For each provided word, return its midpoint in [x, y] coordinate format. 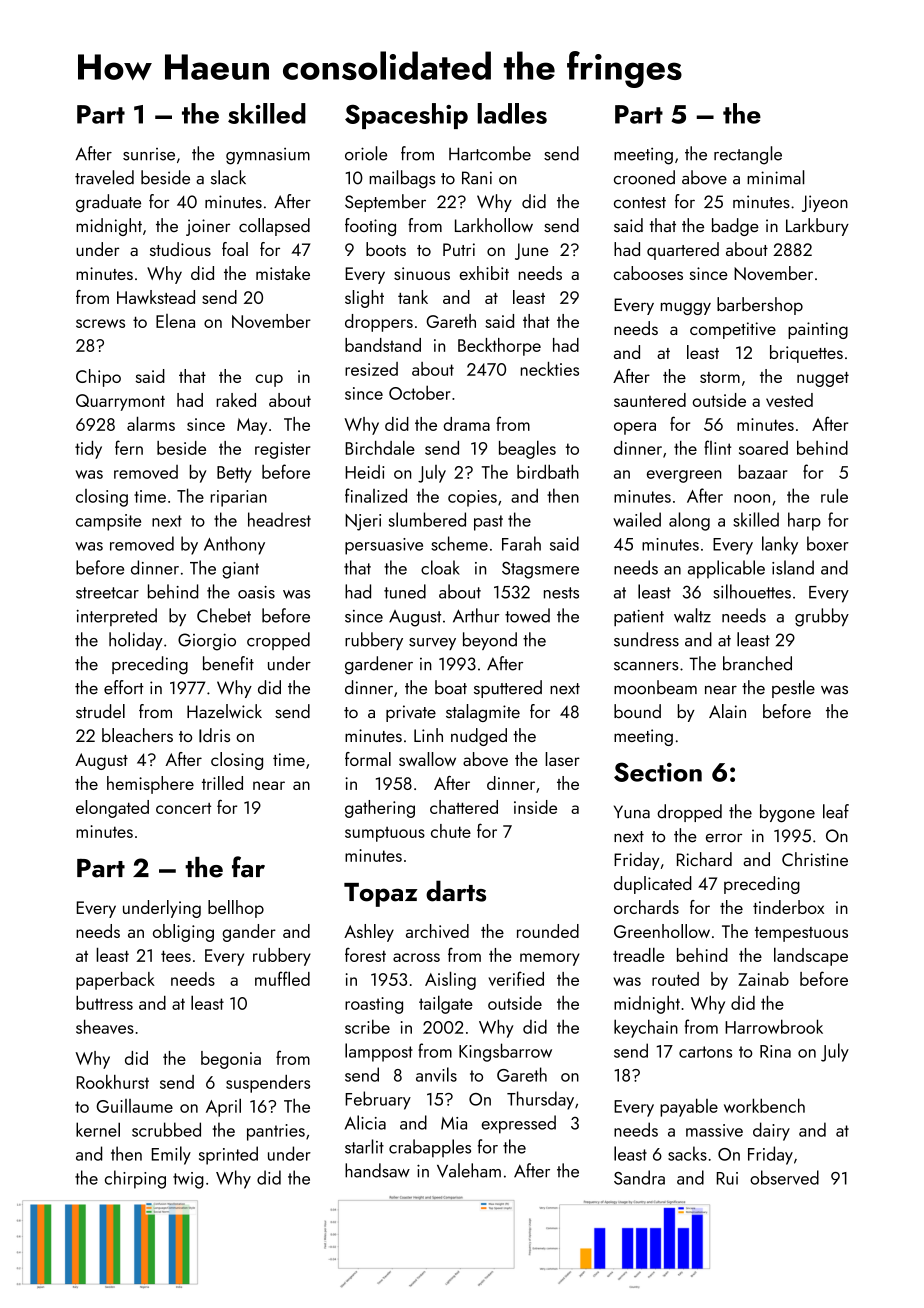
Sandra [639, 1177]
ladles [512, 113]
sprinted [228, 1155]
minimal [776, 177]
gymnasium [268, 156]
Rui [727, 1178]
